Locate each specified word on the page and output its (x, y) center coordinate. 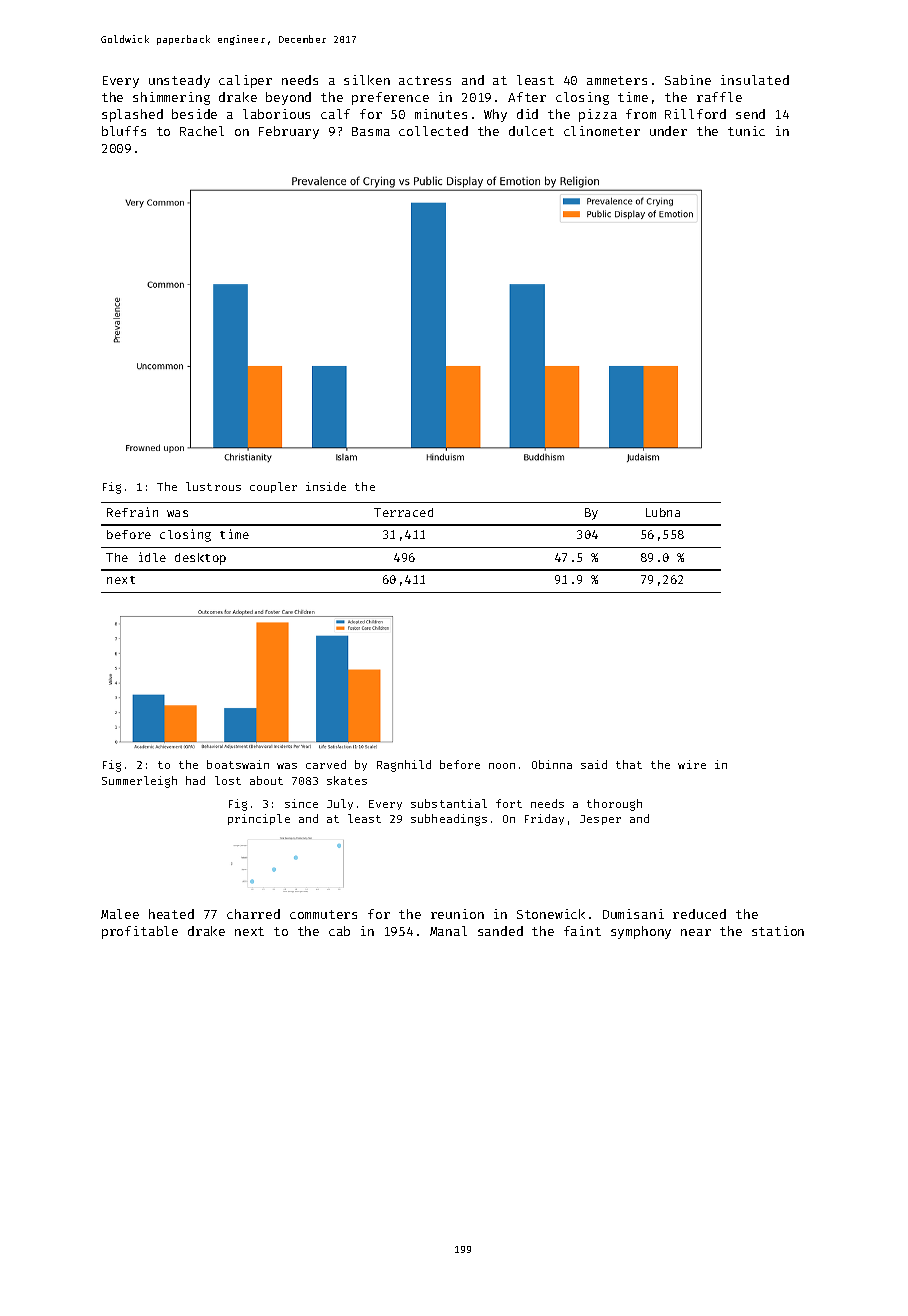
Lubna (663, 512)
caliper (245, 81)
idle (152, 557)
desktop (200, 559)
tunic (746, 131)
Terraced (403, 512)
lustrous (213, 486)
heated (171, 914)
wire (692, 764)
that (629, 764)
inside (326, 486)
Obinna (552, 764)
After (527, 97)
